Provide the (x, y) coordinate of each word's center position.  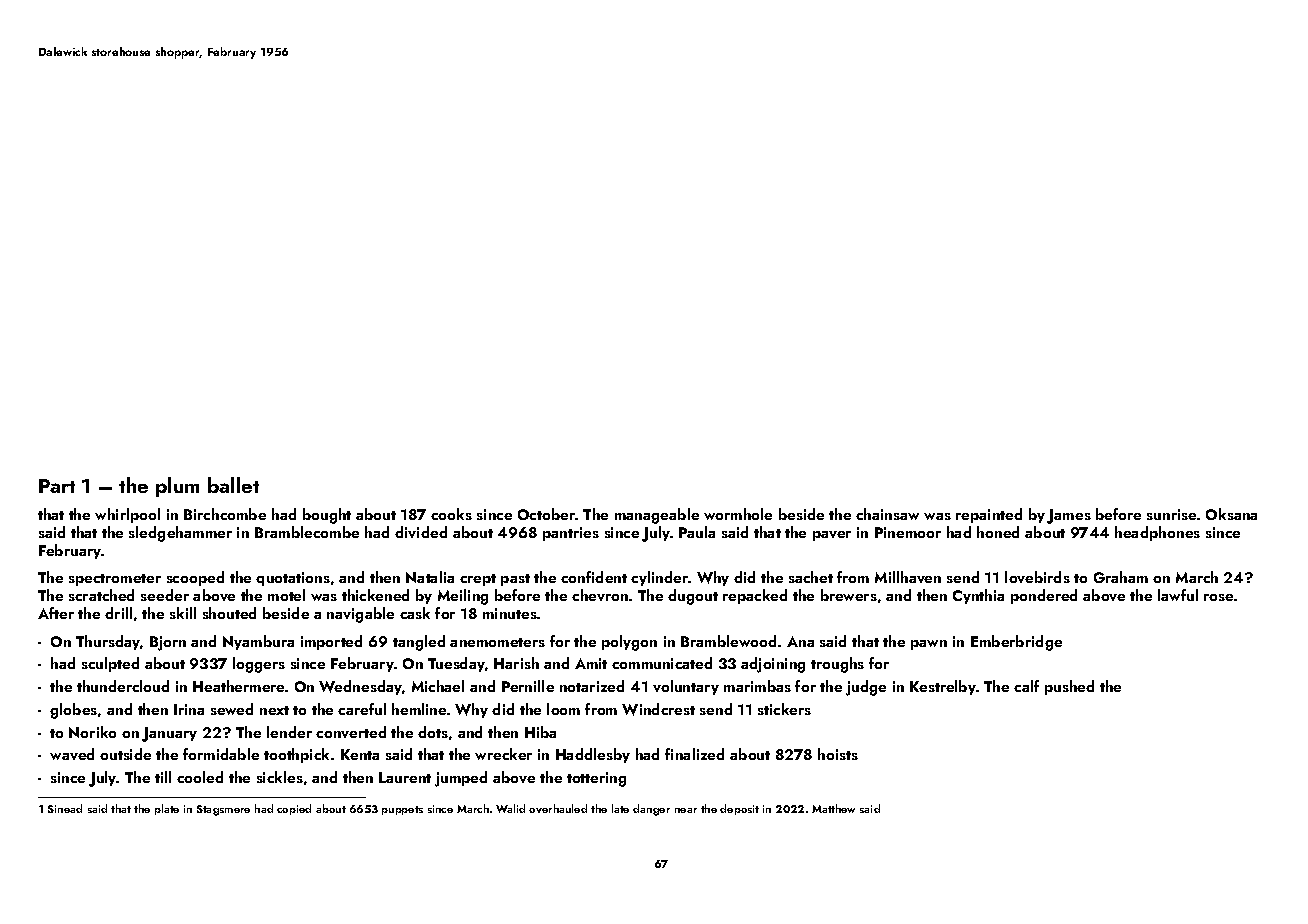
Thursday (108, 642)
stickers (784, 709)
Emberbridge (1016, 643)
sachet (811, 577)
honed (998, 532)
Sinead (65, 808)
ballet (233, 485)
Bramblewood (728, 641)
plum (177, 487)
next (274, 710)
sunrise (1171, 514)
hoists (838, 754)
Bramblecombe (307, 532)
